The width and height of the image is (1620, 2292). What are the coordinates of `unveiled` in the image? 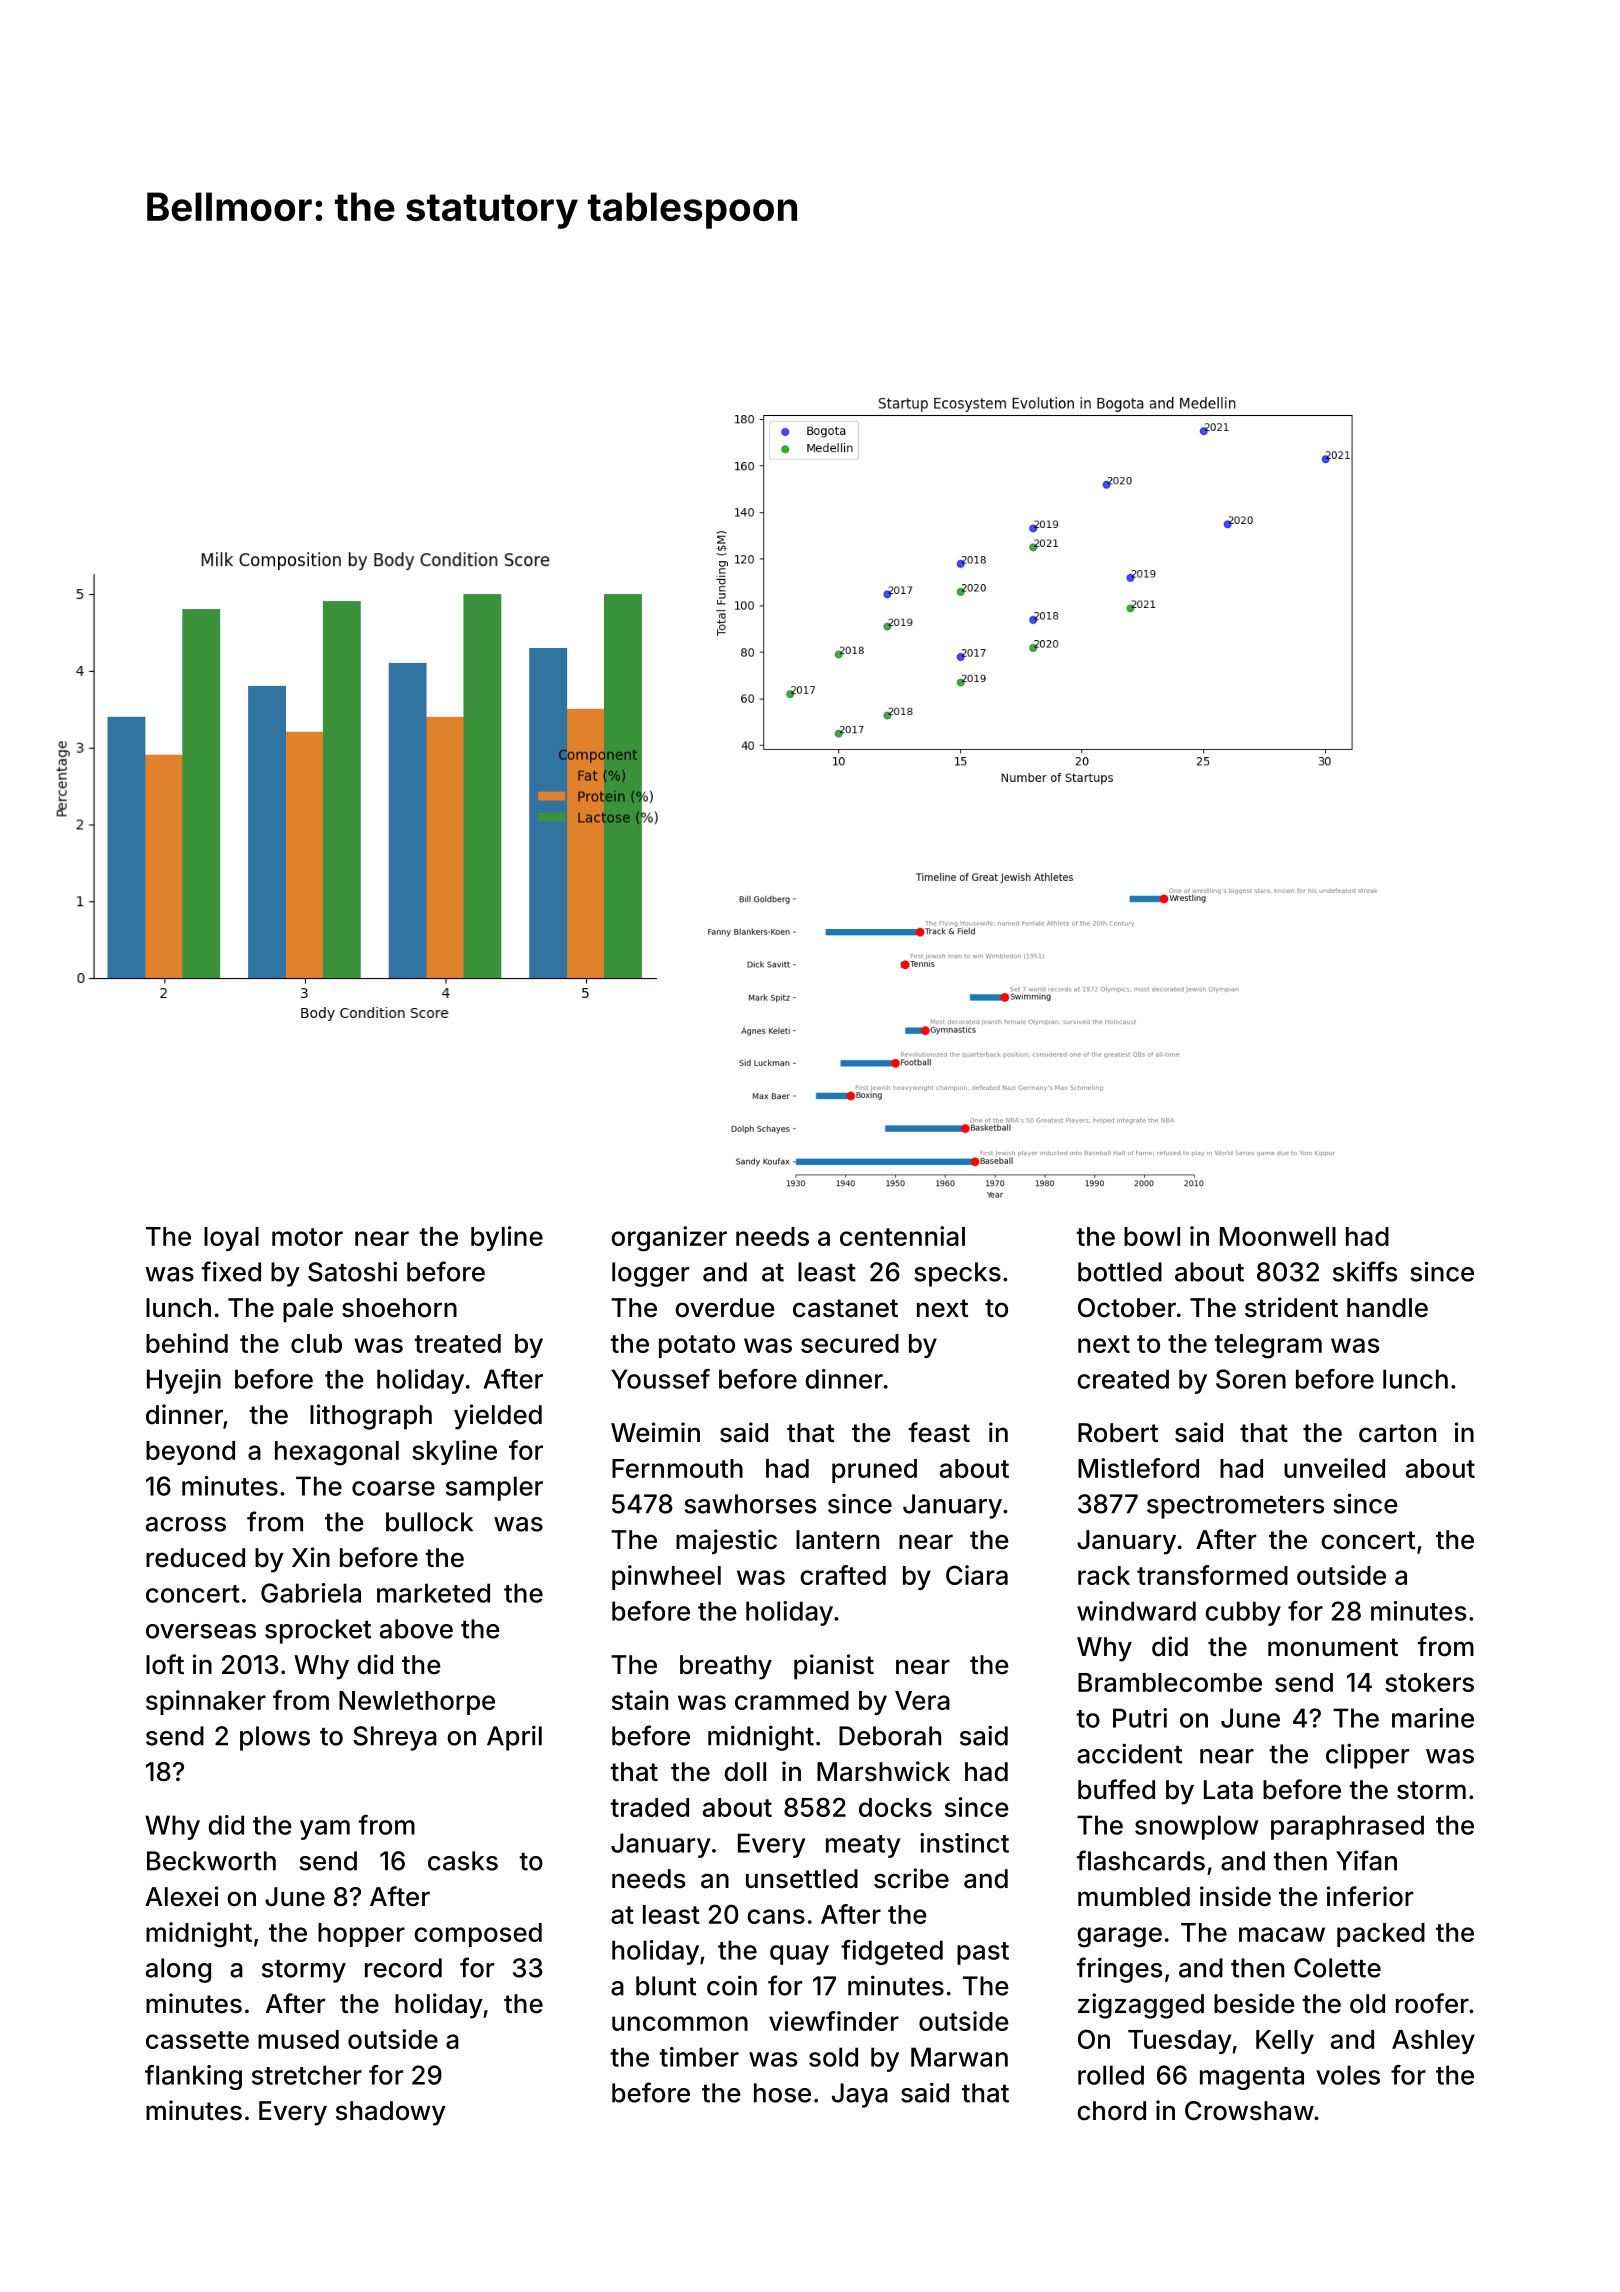 It's located at (1334, 1468).
